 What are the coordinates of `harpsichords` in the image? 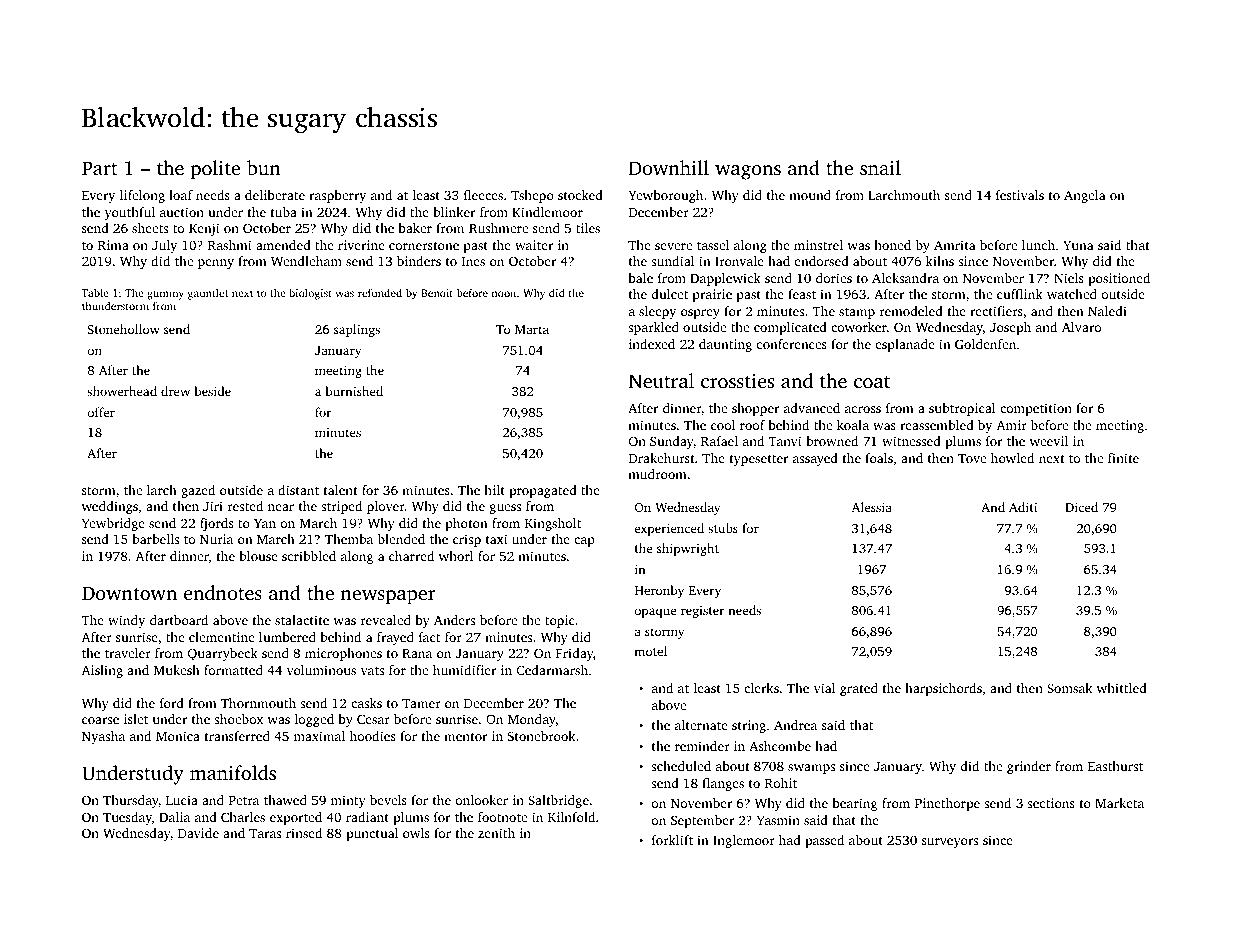 It's located at (943, 689).
